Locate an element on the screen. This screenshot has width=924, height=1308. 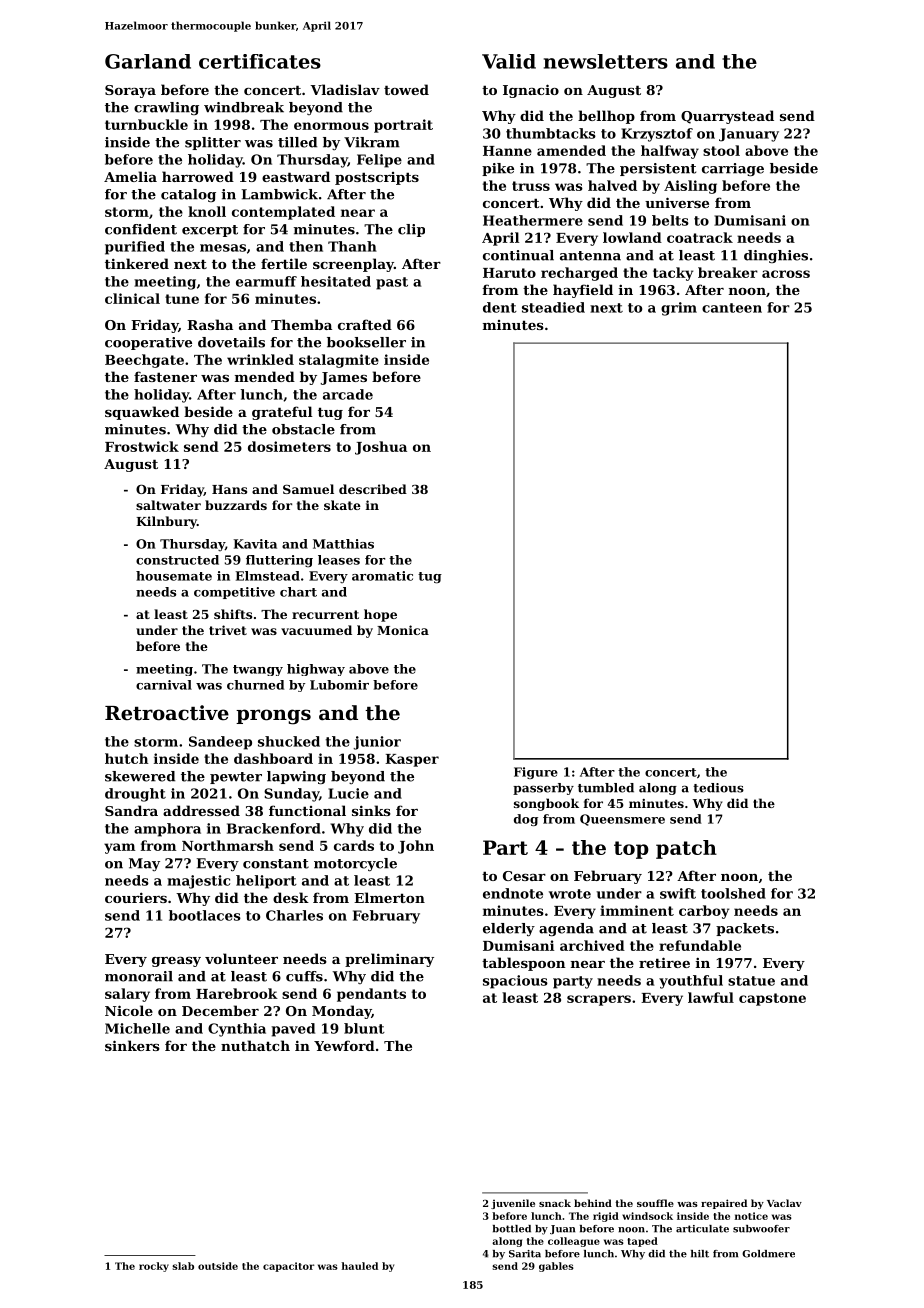
buzzards is located at coordinates (236, 505).
